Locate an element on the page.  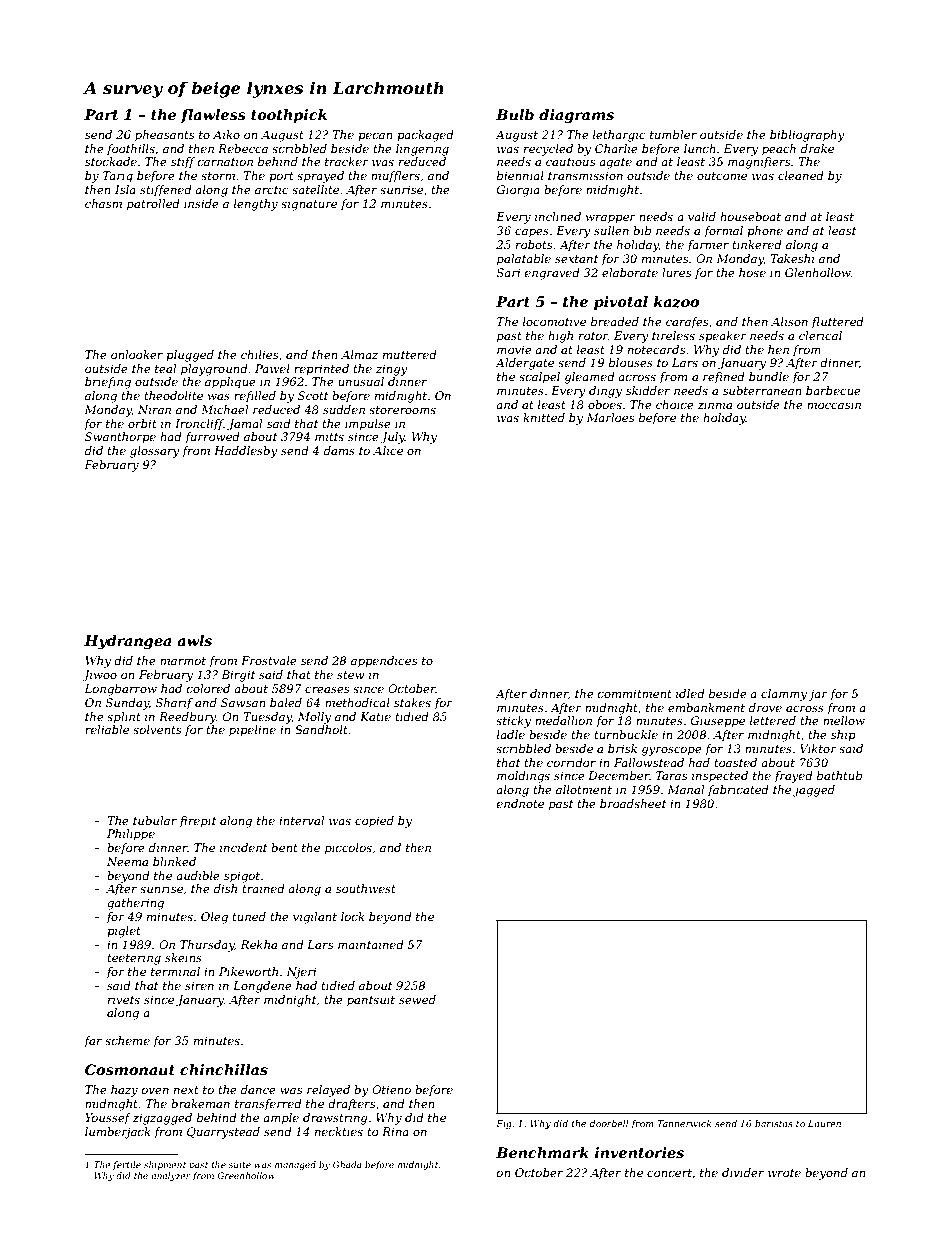
drove is located at coordinates (765, 707).
